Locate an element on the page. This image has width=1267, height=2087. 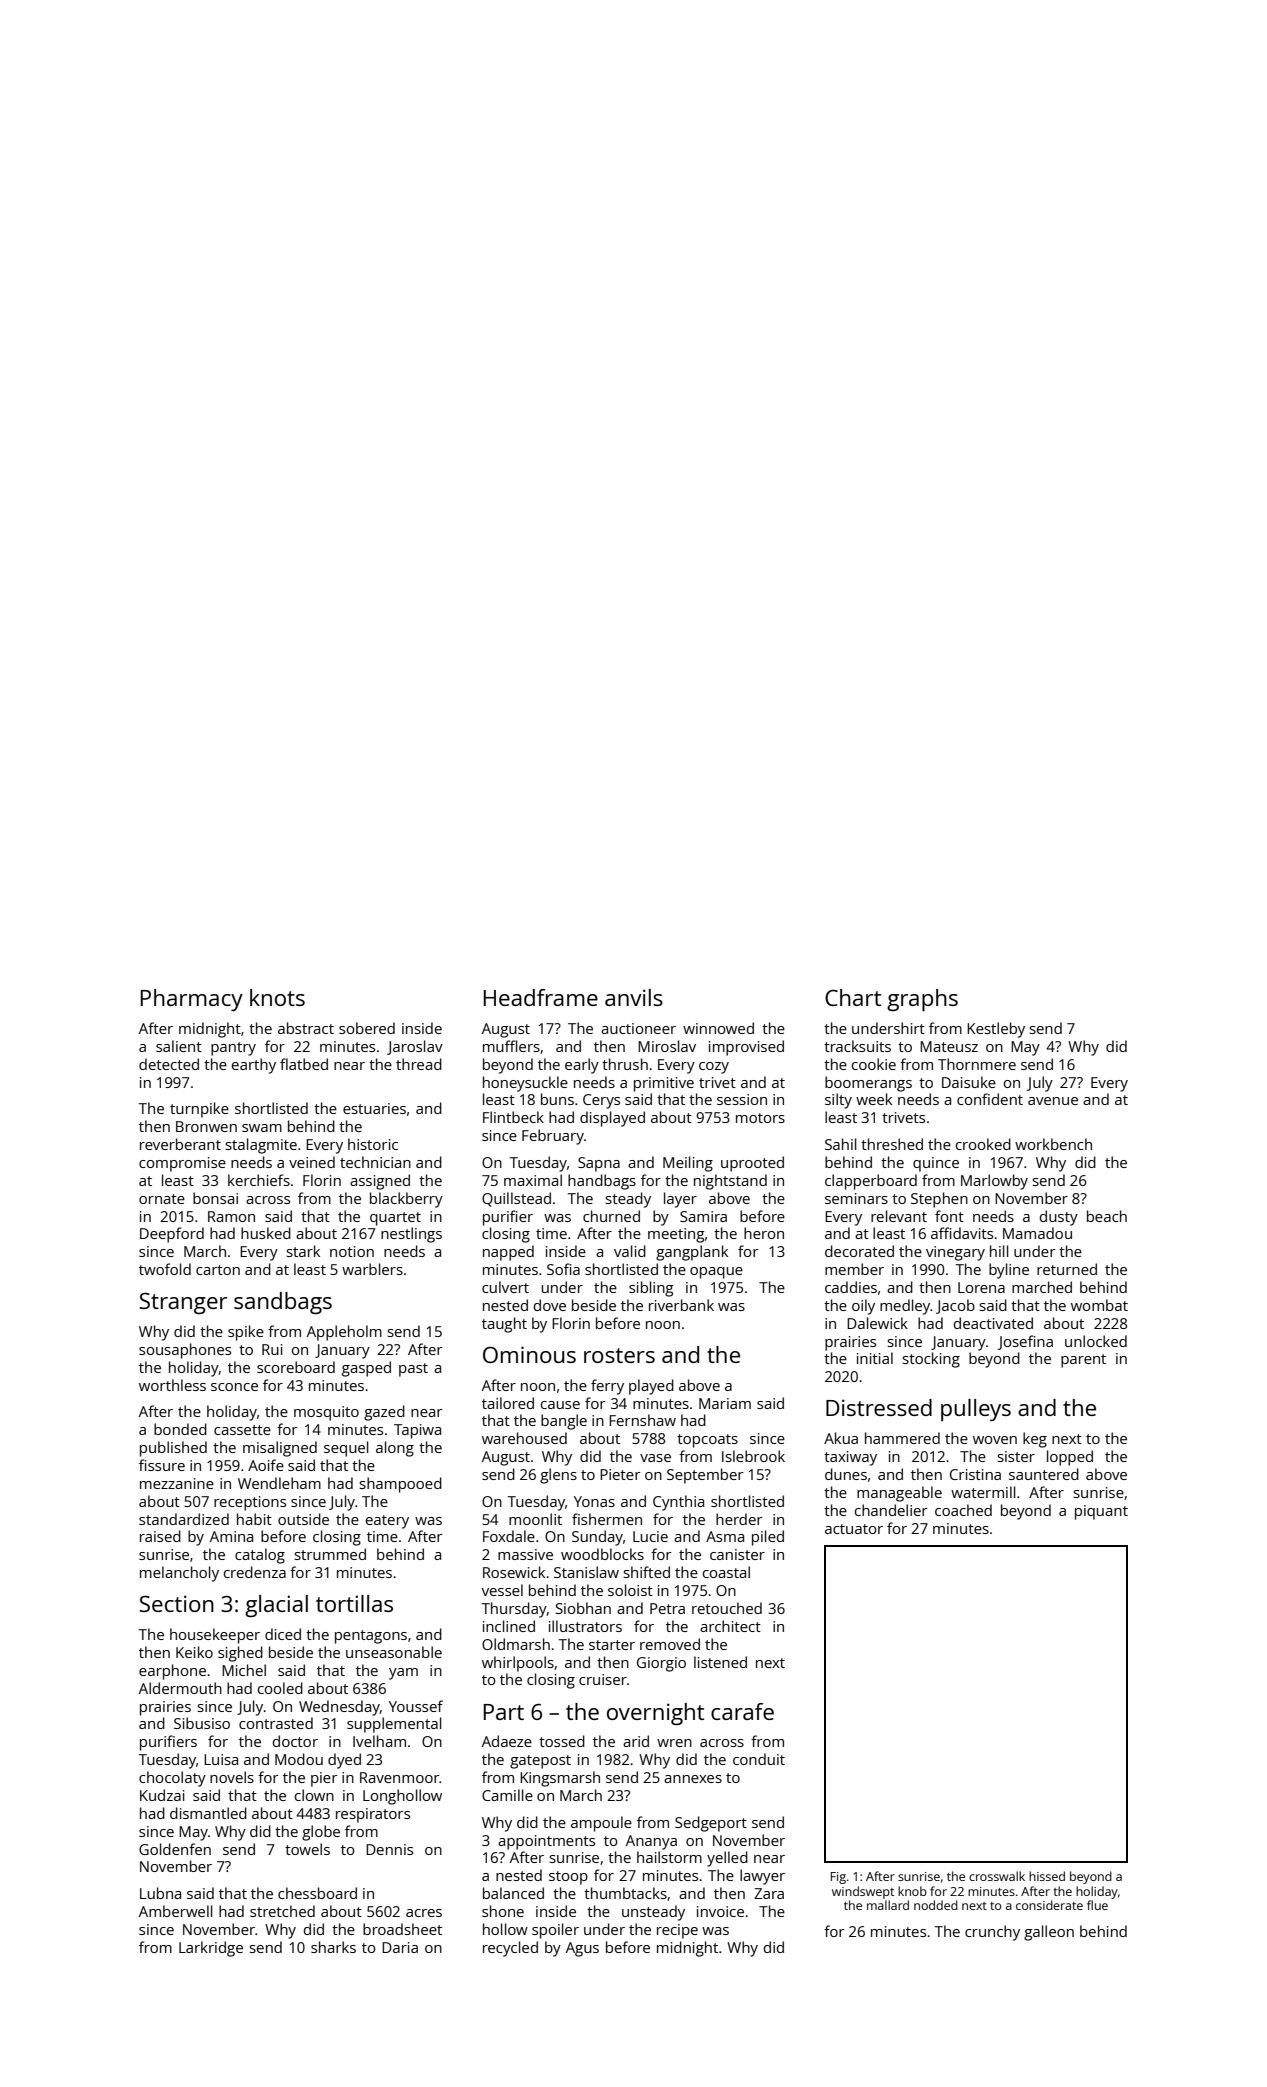
listened is located at coordinates (720, 1662).
